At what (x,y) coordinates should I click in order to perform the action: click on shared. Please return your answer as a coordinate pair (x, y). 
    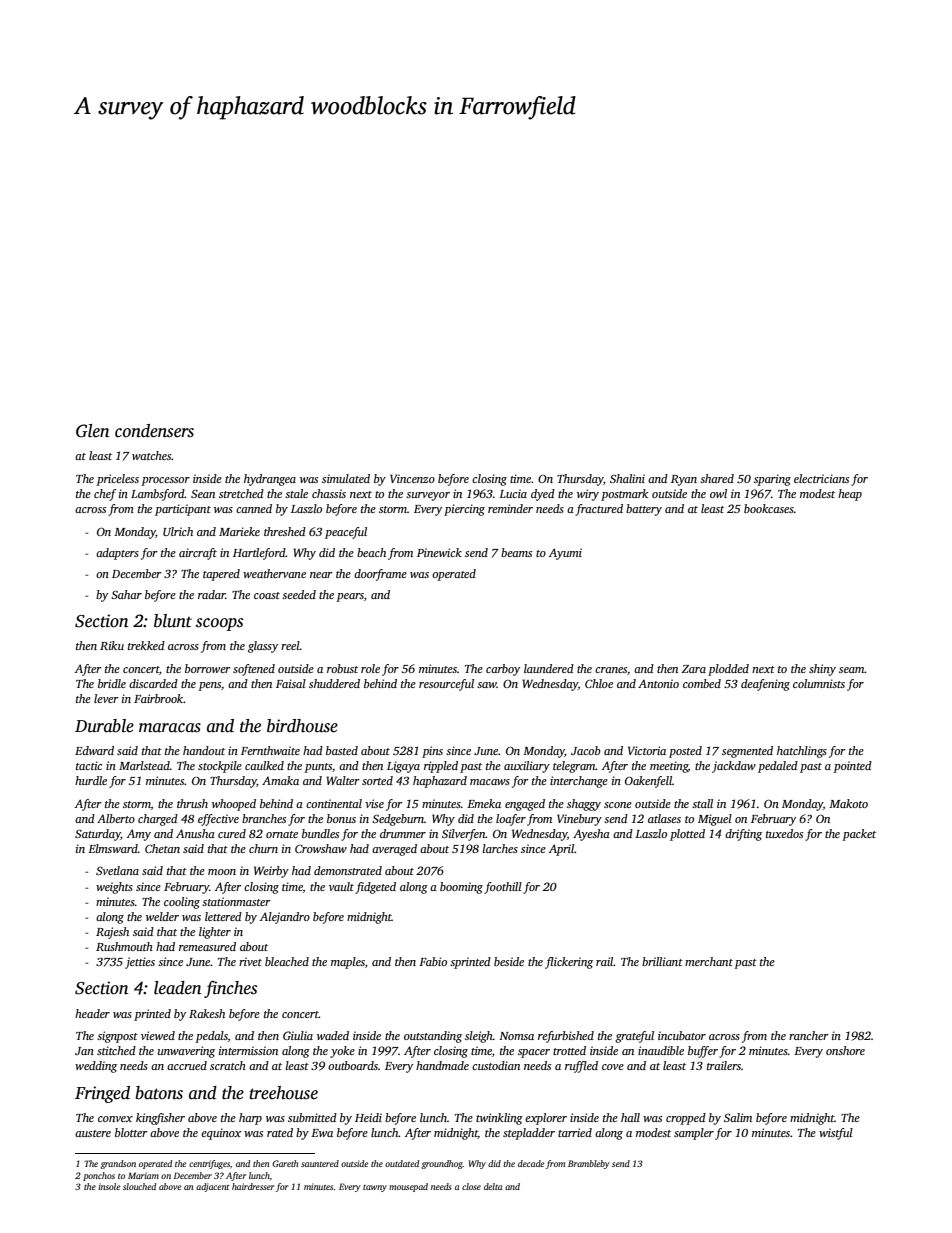
    Looking at the image, I should click on (717, 478).
